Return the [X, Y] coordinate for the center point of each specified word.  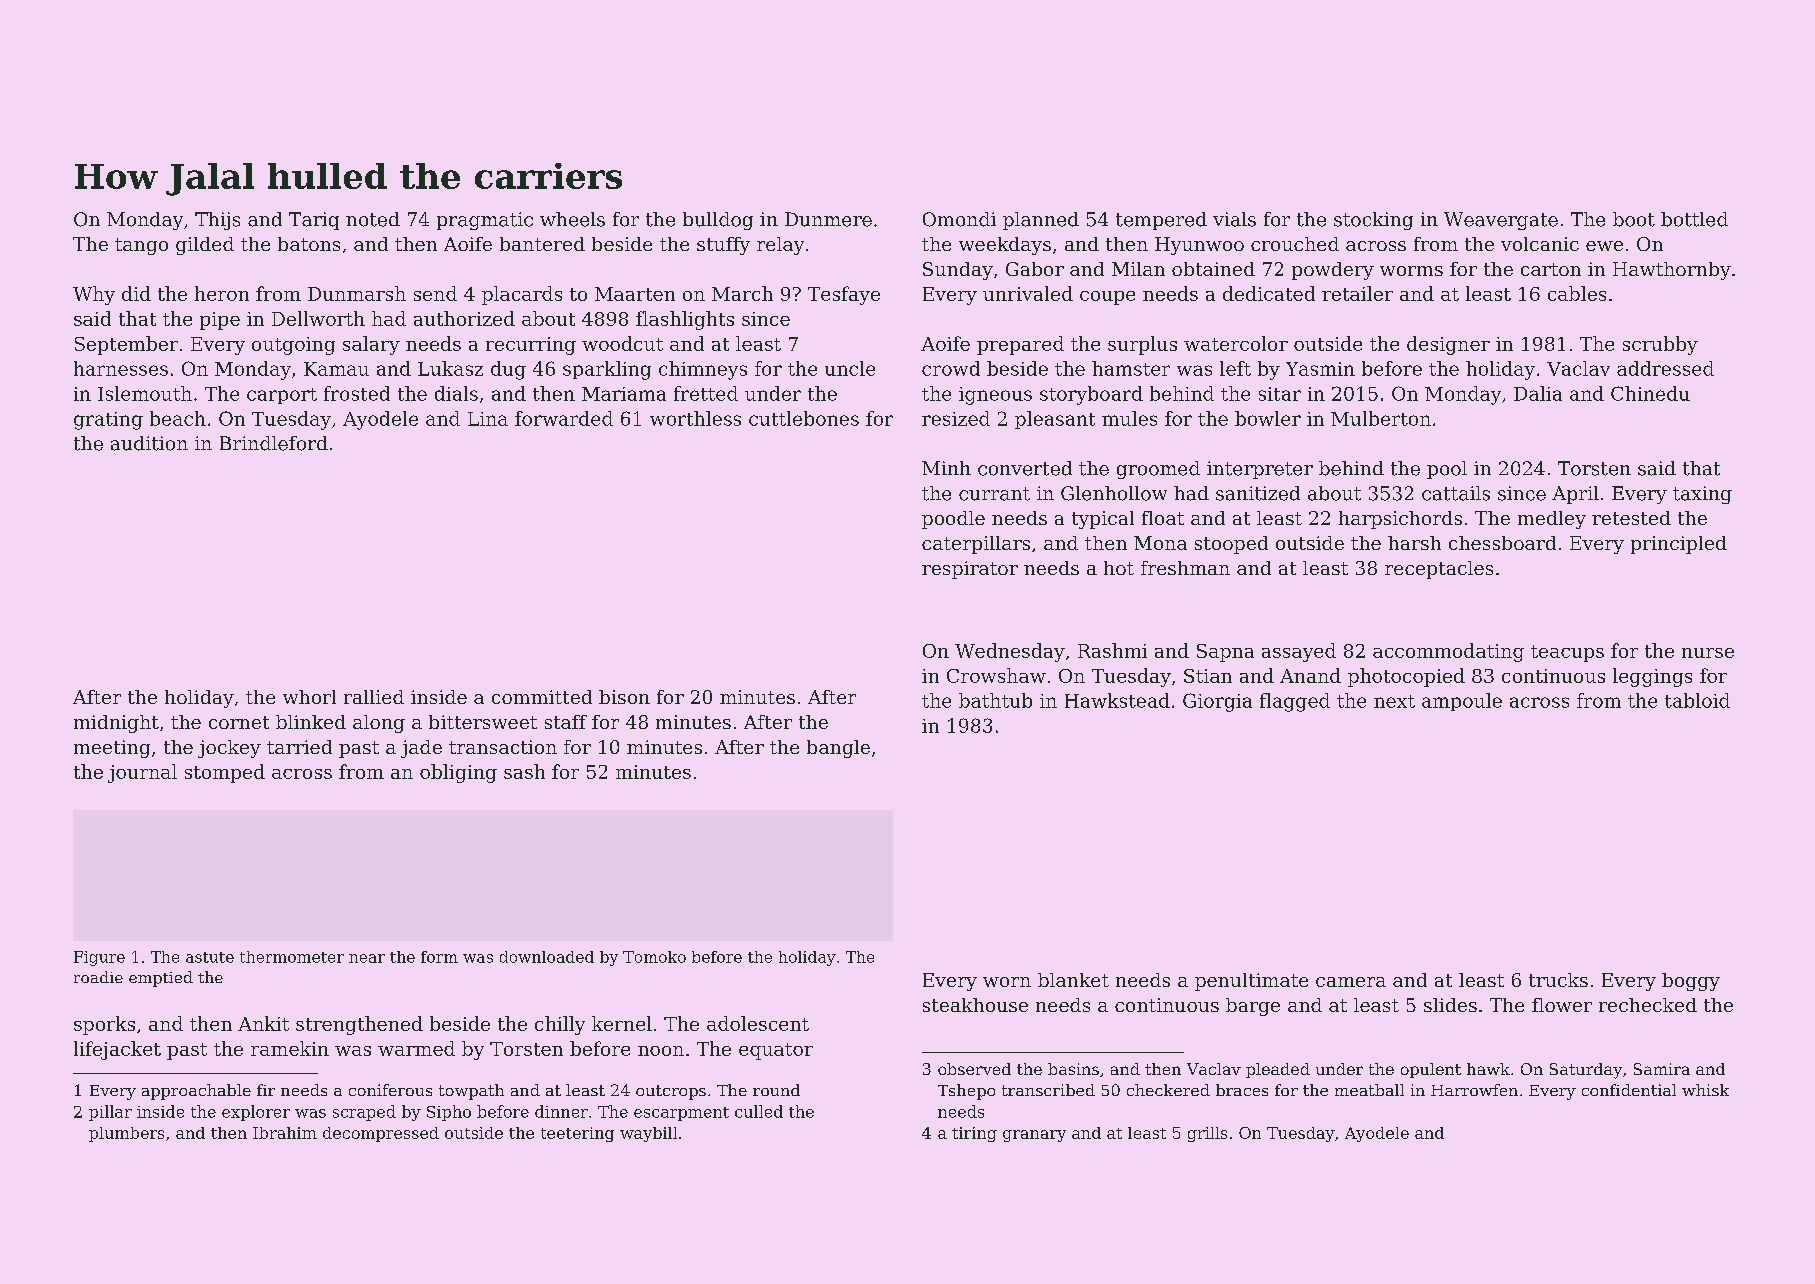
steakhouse [975, 1005]
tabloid [1697, 700]
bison [624, 697]
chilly [560, 1025]
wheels [572, 219]
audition [149, 443]
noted [373, 219]
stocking [1373, 221]
